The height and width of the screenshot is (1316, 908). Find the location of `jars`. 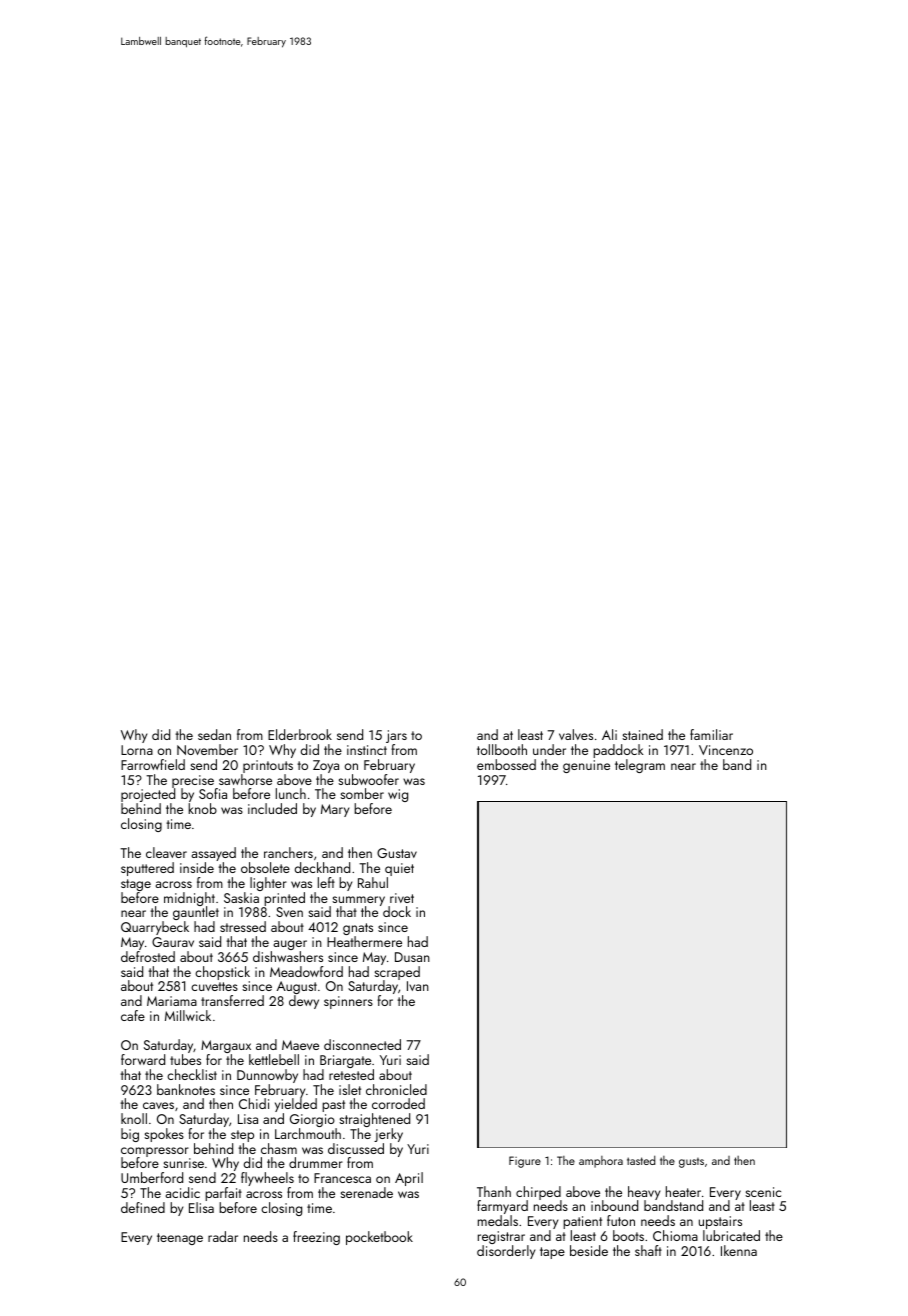

jars is located at coordinates (396, 736).
